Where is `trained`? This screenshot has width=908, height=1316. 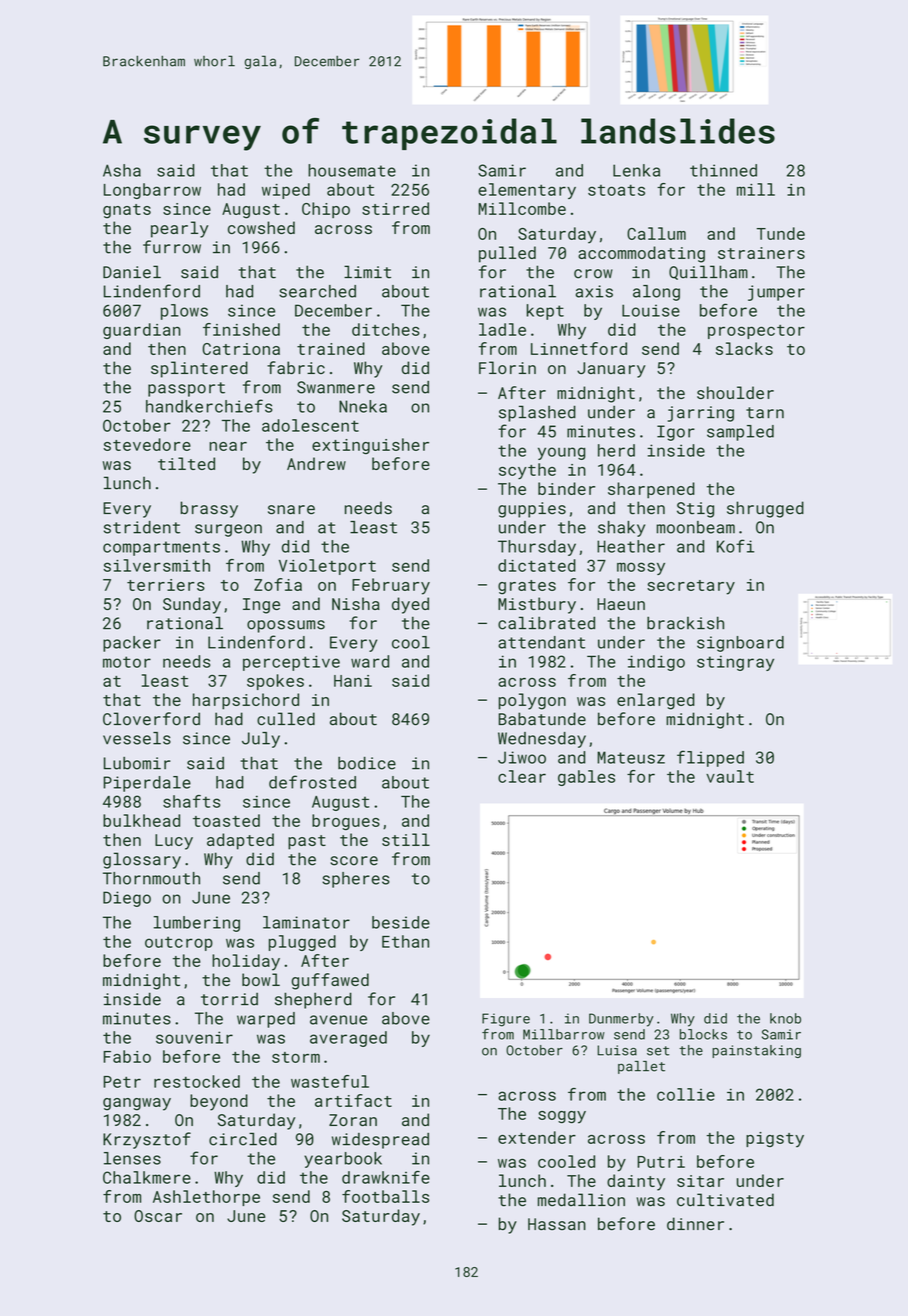
trained is located at coordinates (331, 348).
